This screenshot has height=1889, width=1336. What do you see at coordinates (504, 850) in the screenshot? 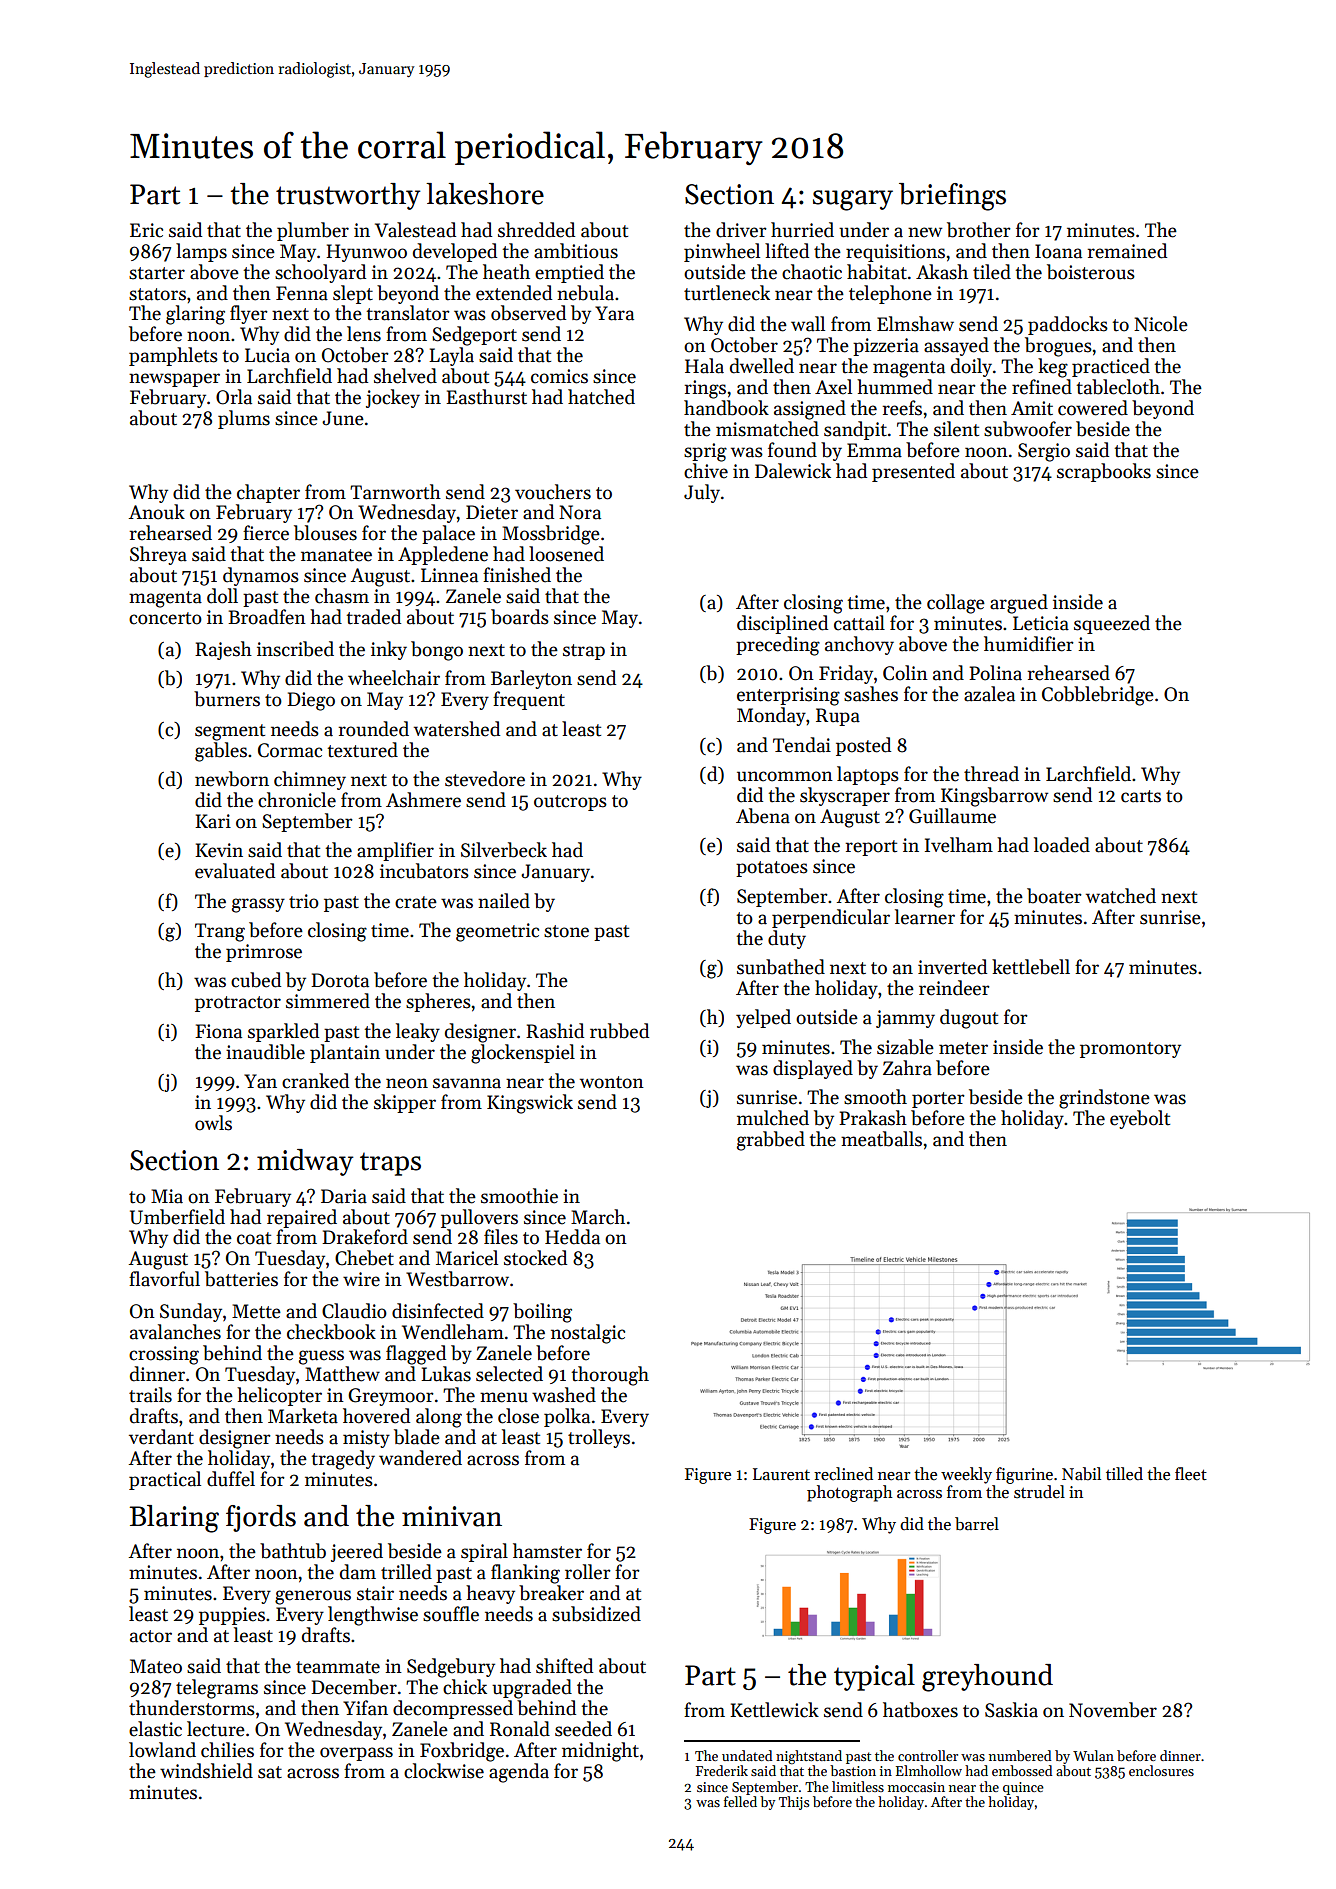
I see `Silverbeck` at bounding box center [504, 850].
